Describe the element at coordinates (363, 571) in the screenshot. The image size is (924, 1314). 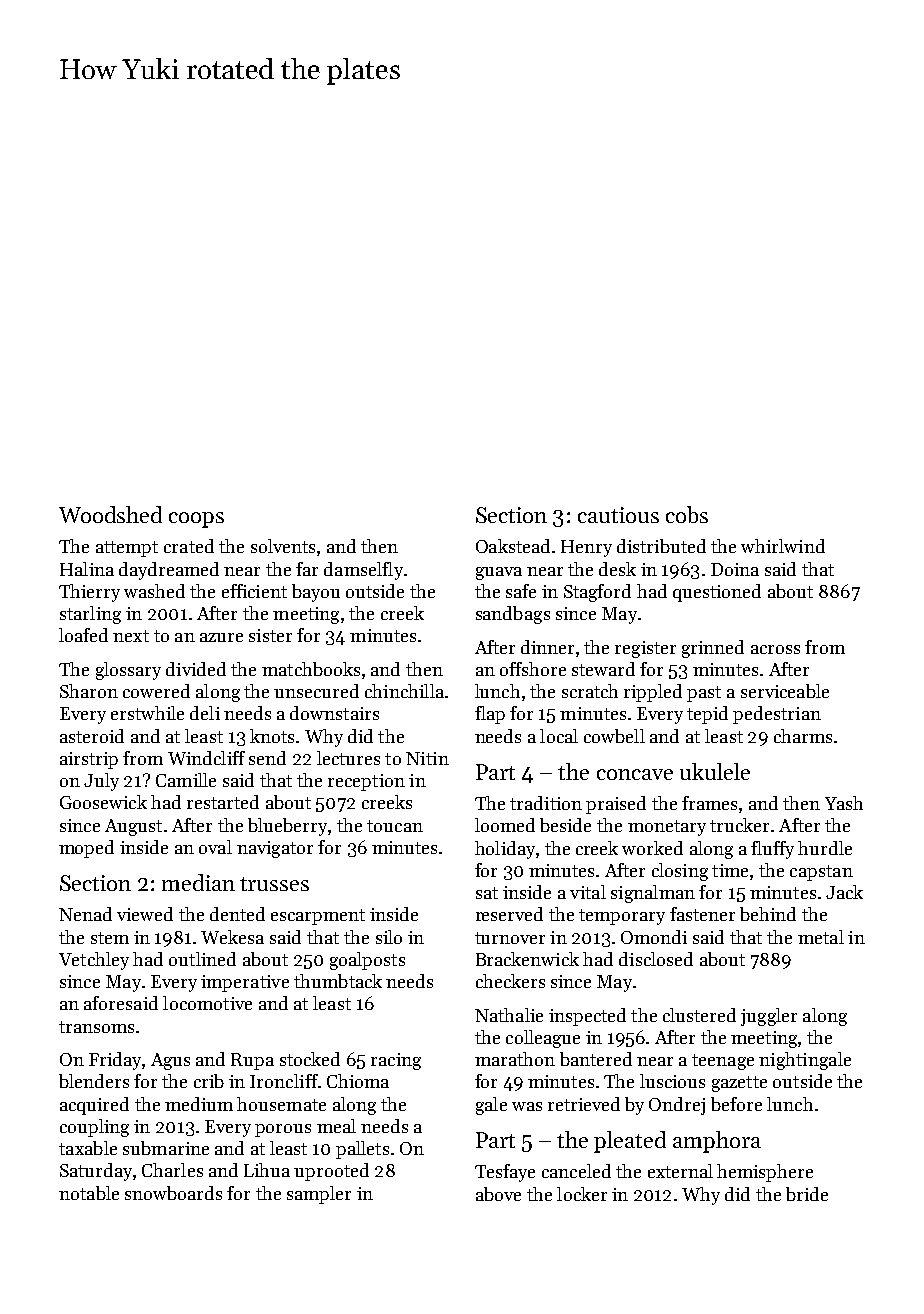
I see `damselfly` at that location.
